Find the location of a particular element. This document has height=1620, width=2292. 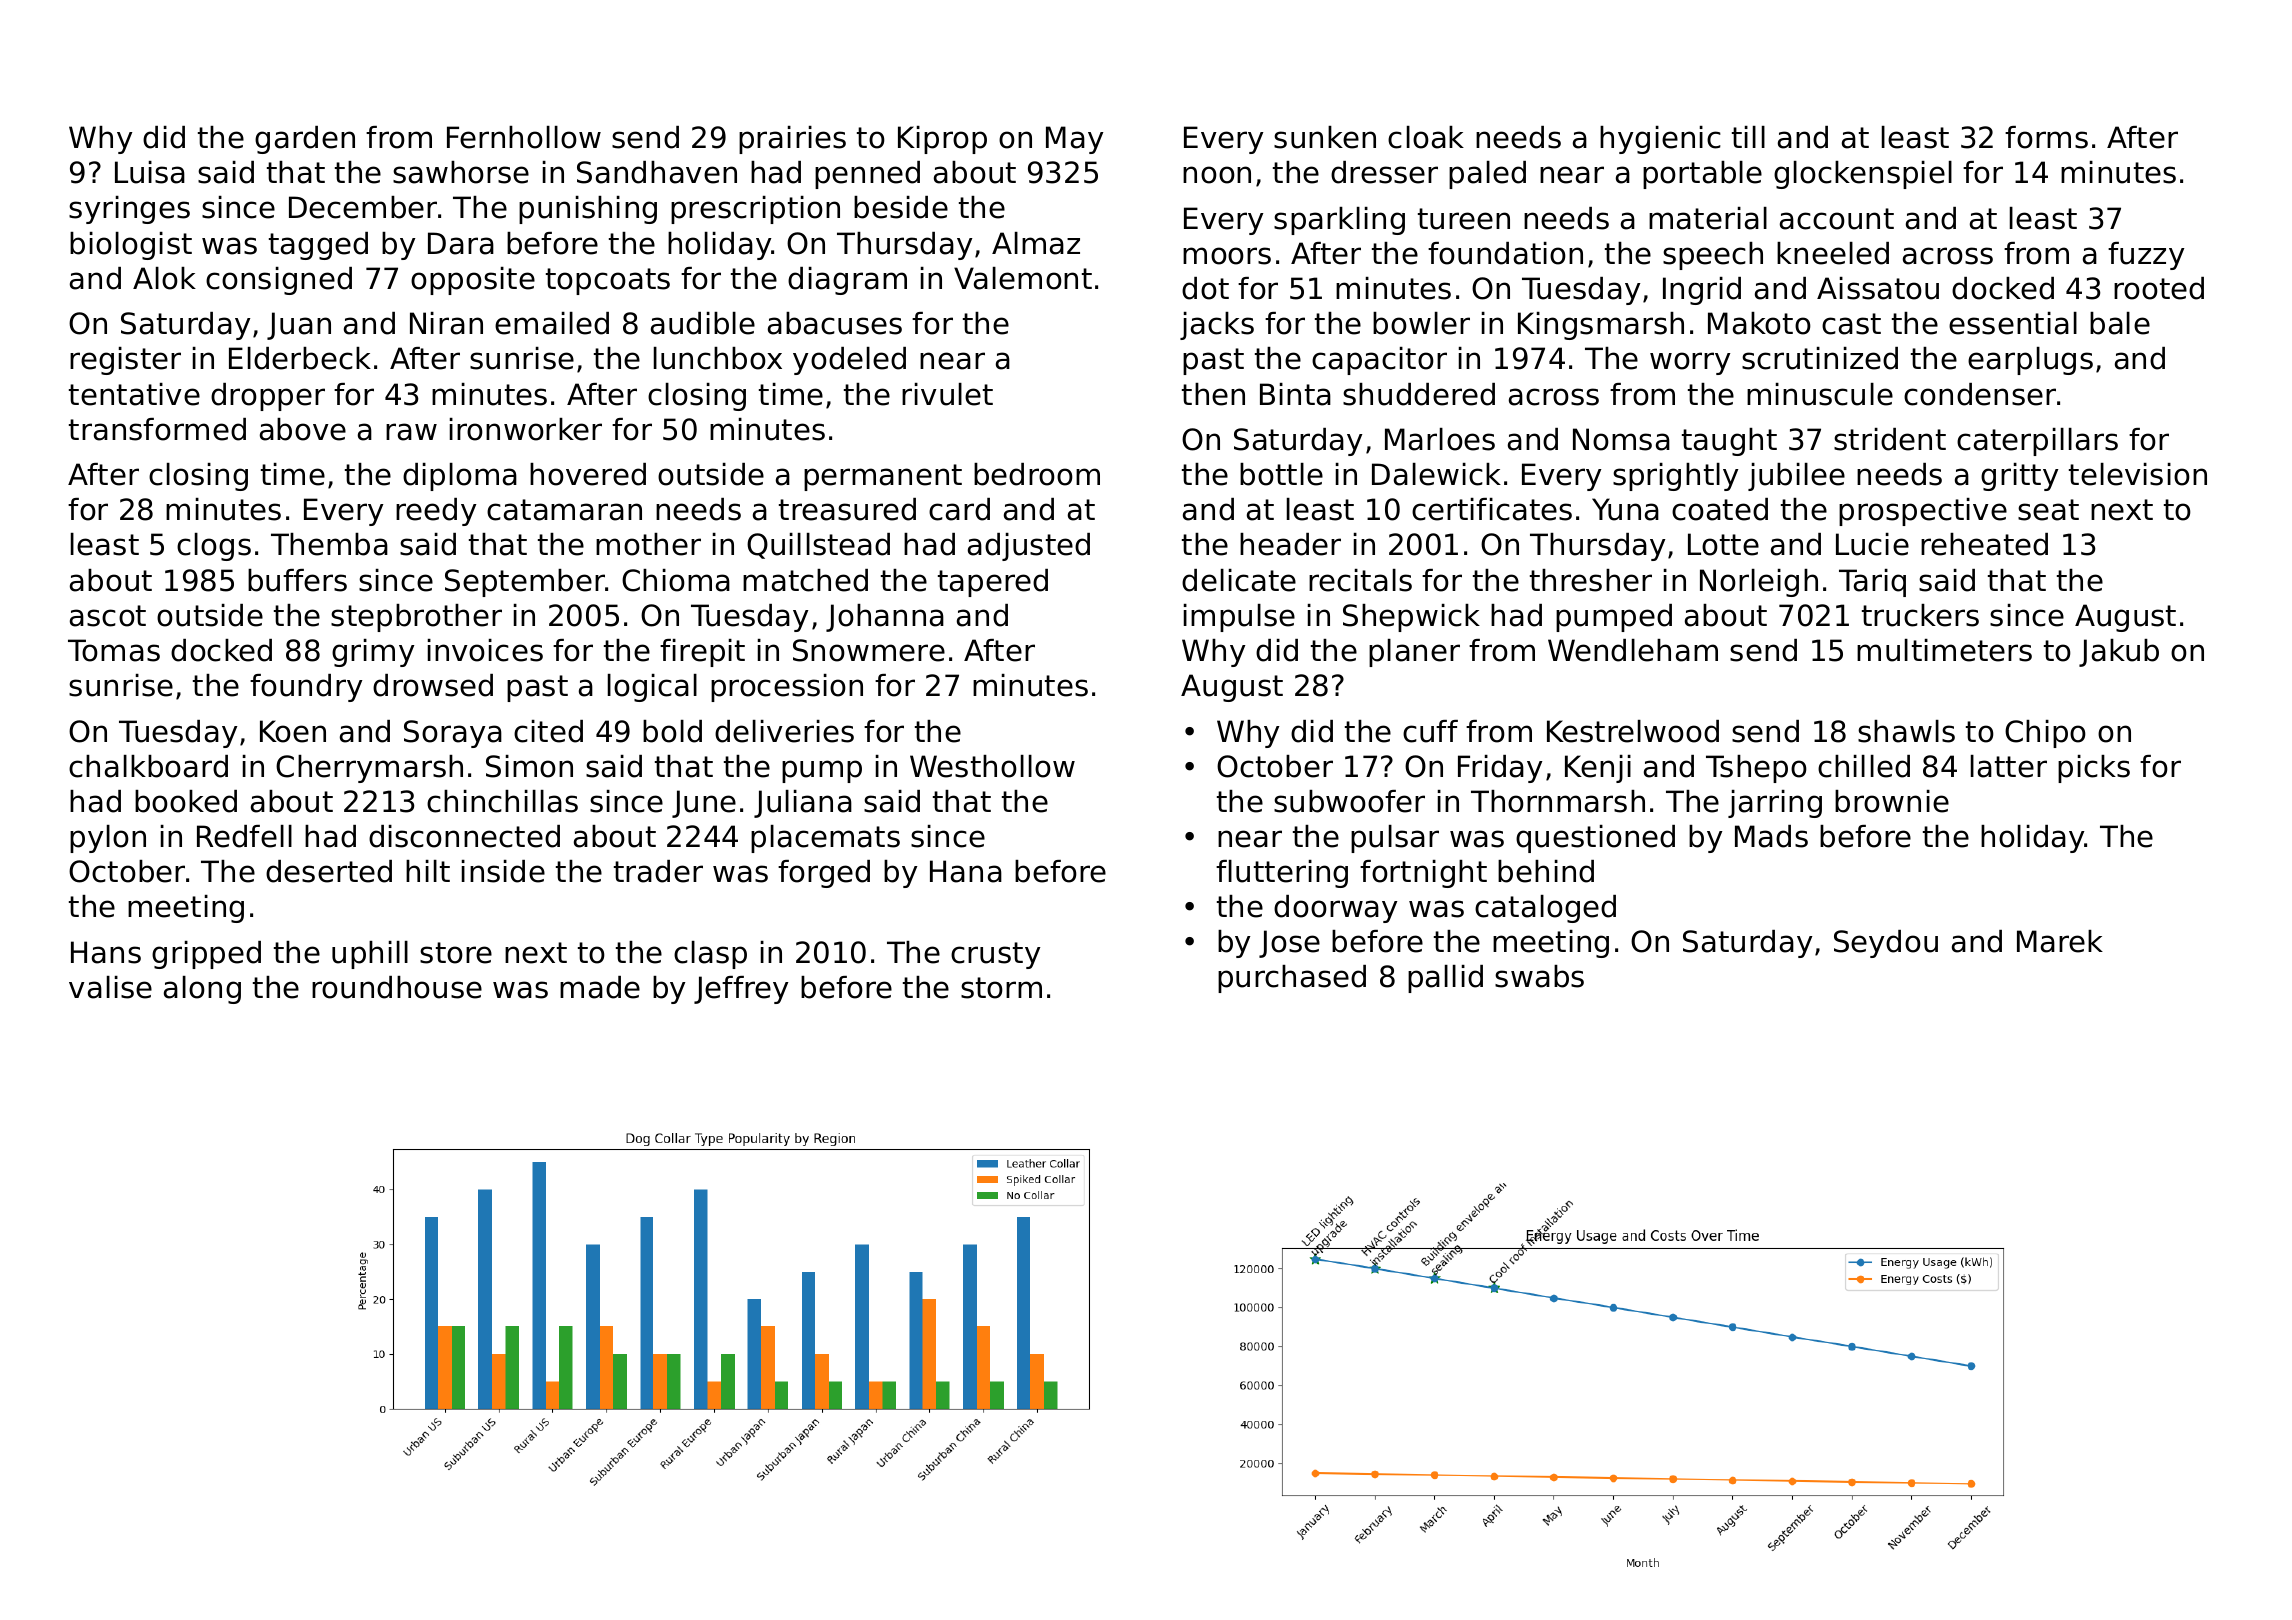

cast is located at coordinates (1851, 324).
